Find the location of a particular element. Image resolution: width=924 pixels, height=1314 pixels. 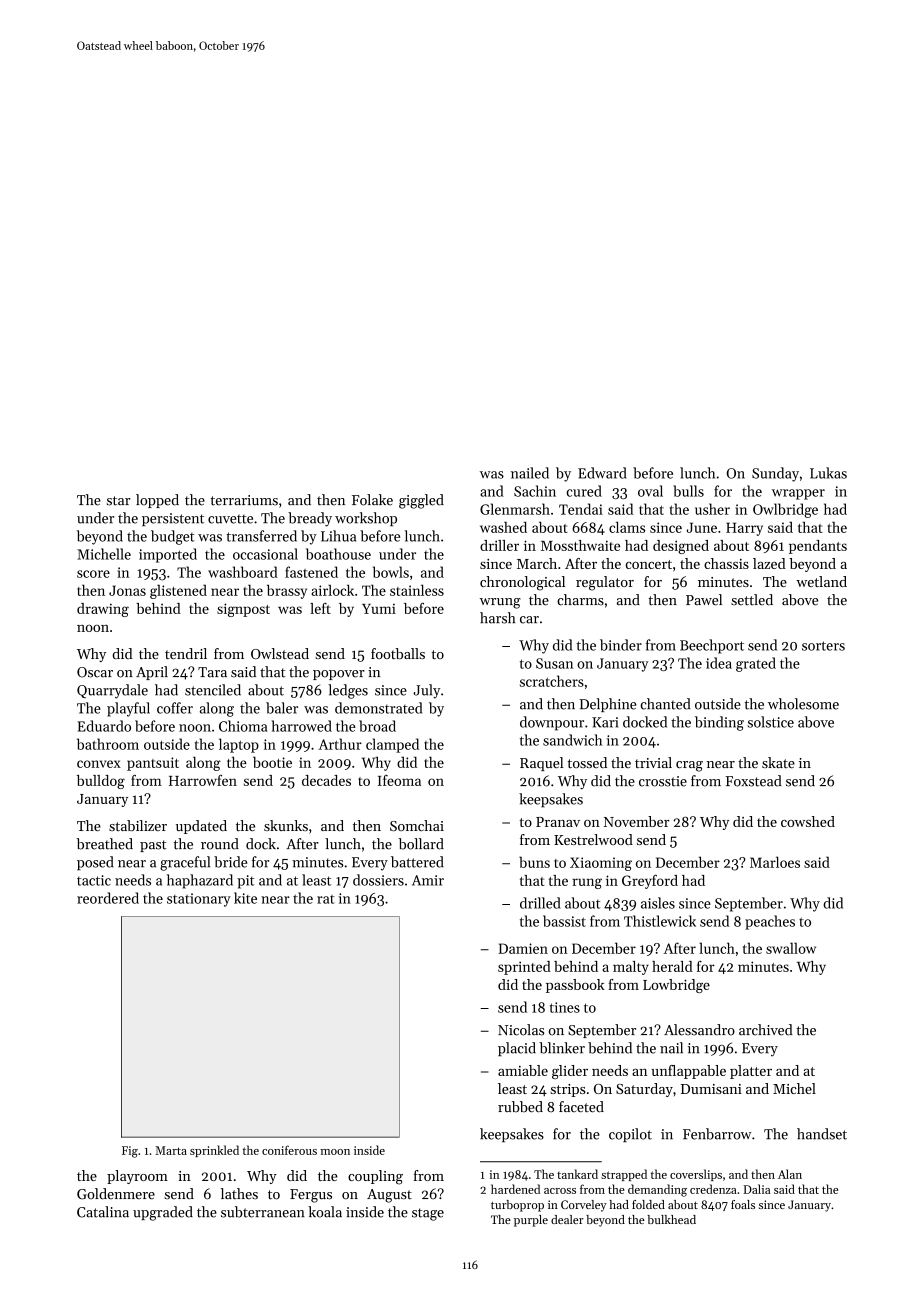

posed is located at coordinates (95, 863).
